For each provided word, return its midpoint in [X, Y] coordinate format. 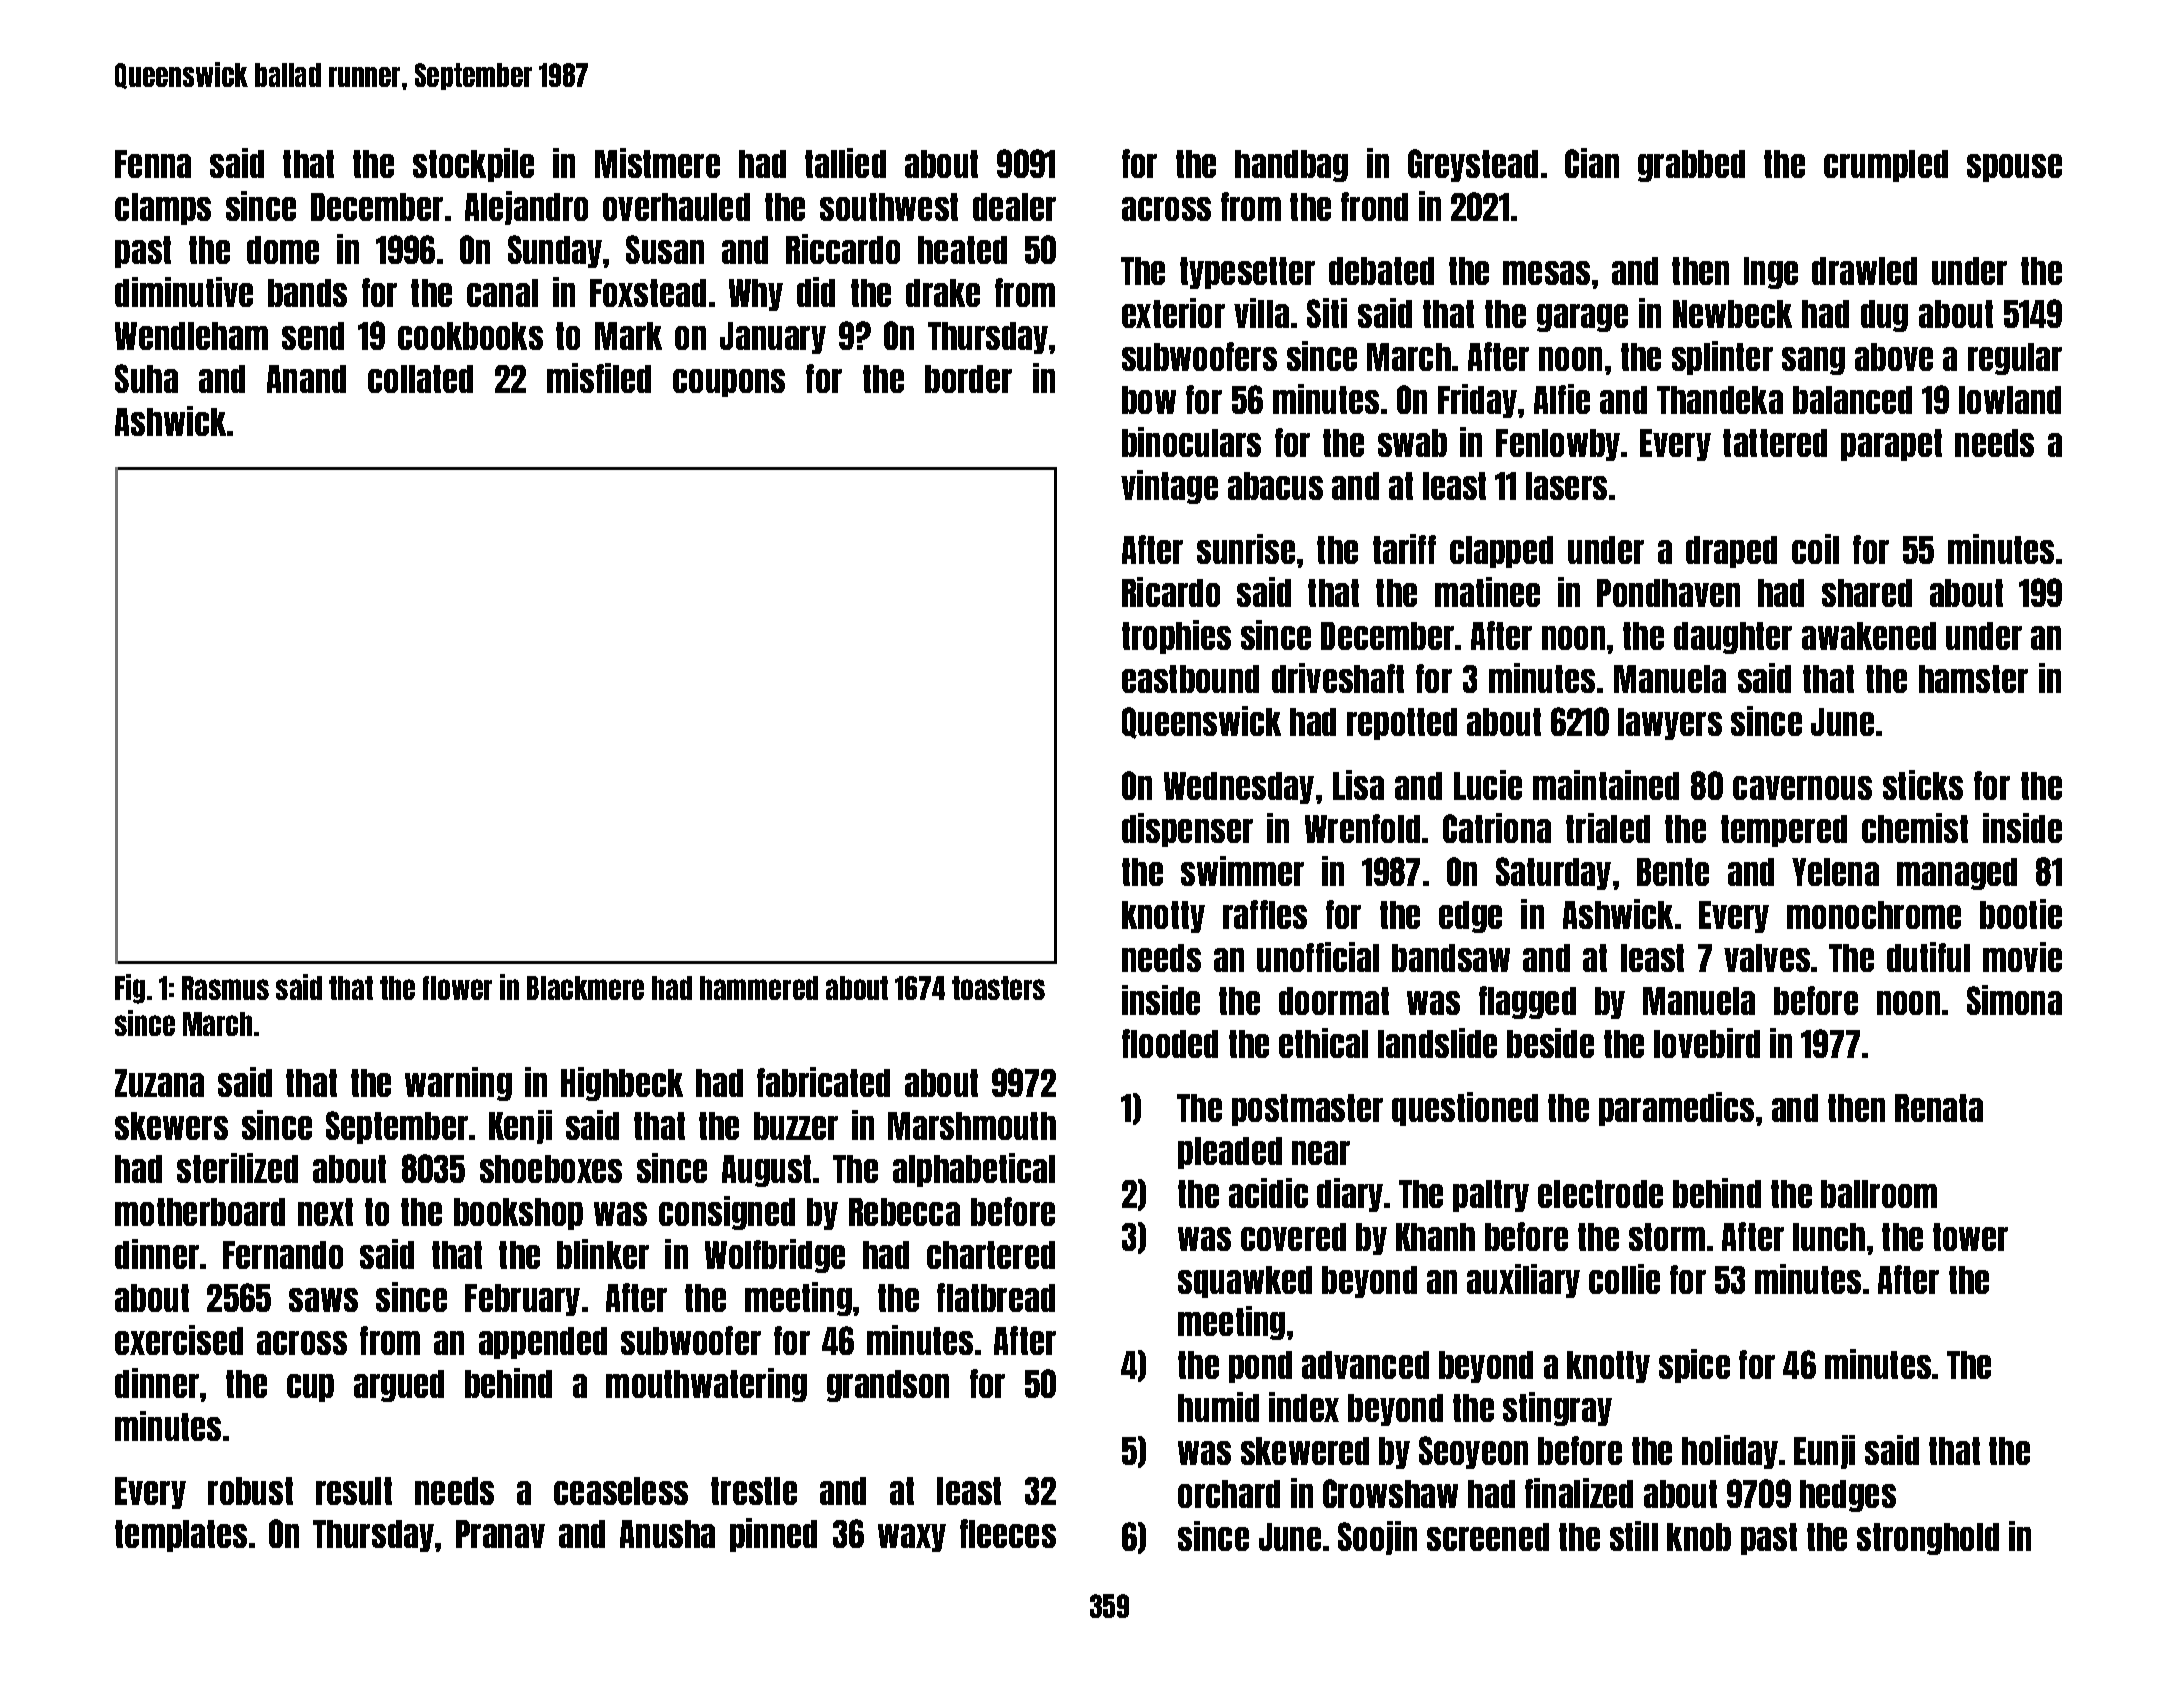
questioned [1465, 1109]
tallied [845, 163]
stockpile [473, 165]
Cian [1592, 163]
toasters [998, 988]
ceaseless [621, 1491]
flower [457, 988]
